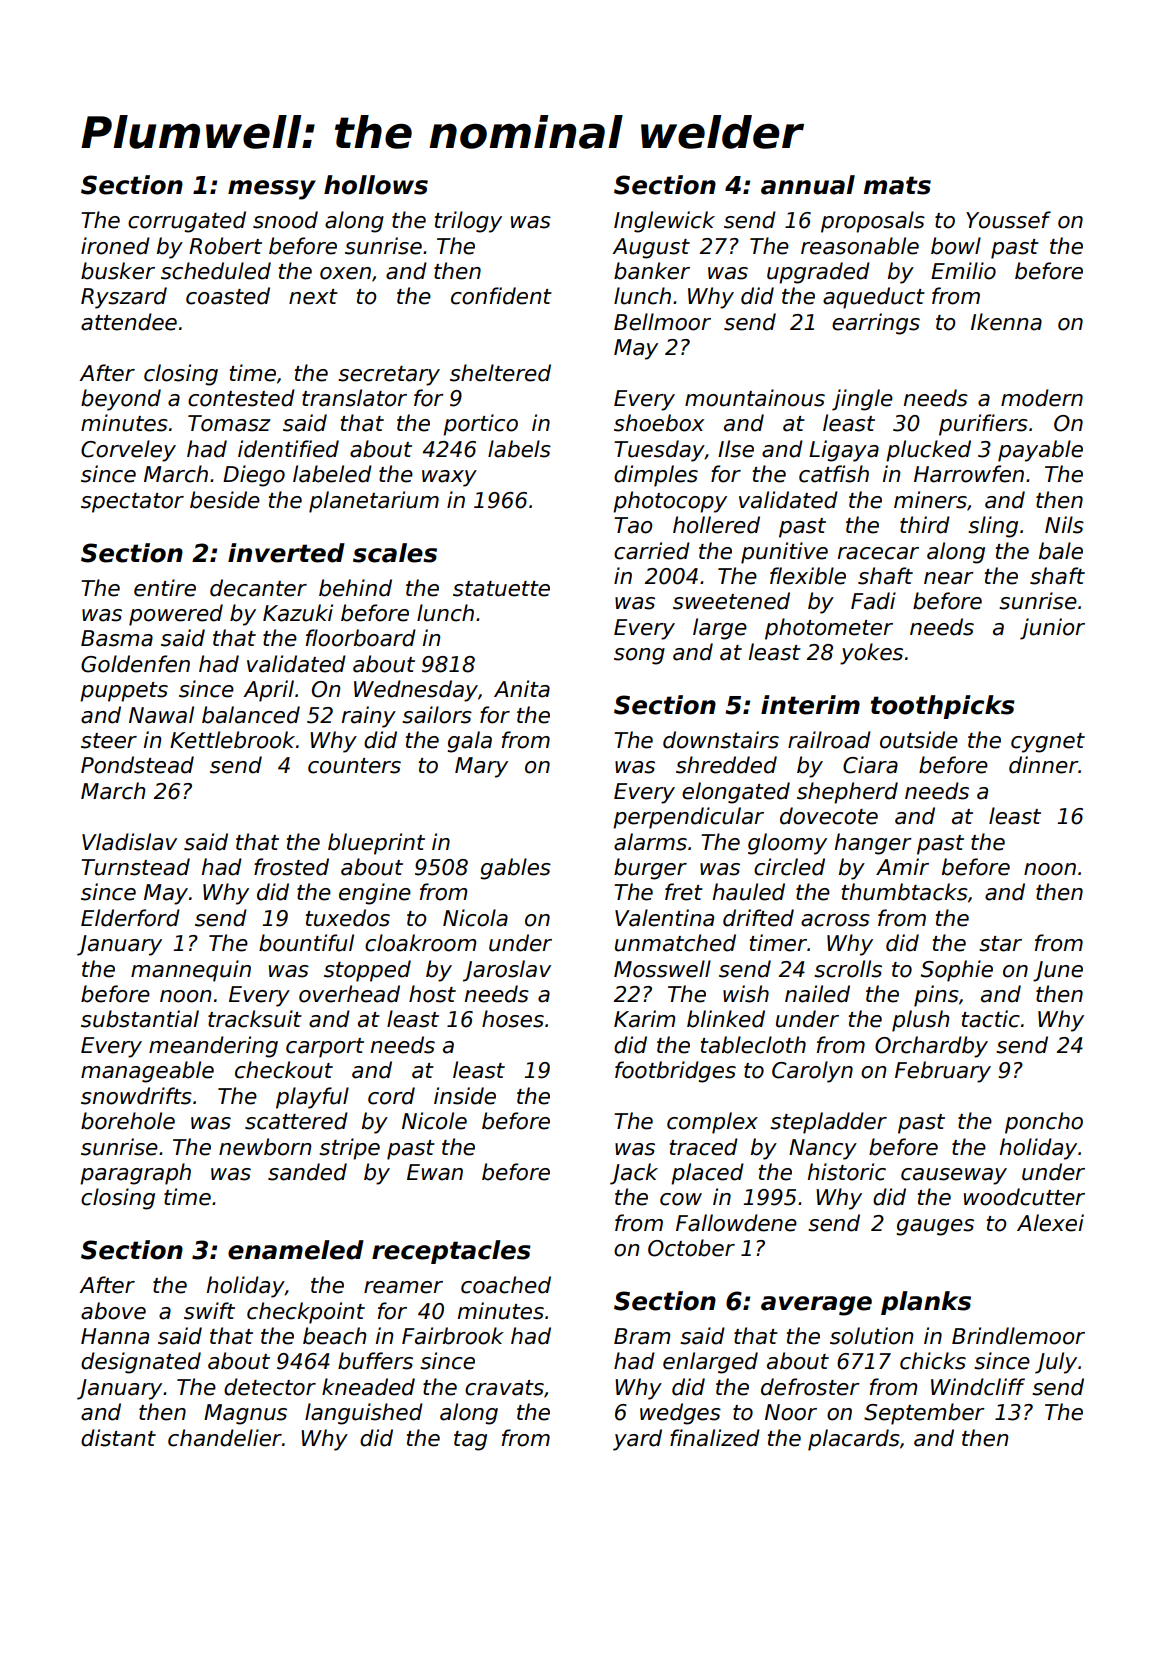 The image size is (1165, 1654). Describe the element at coordinates (1048, 743) in the screenshot. I see `cygnet` at that location.
